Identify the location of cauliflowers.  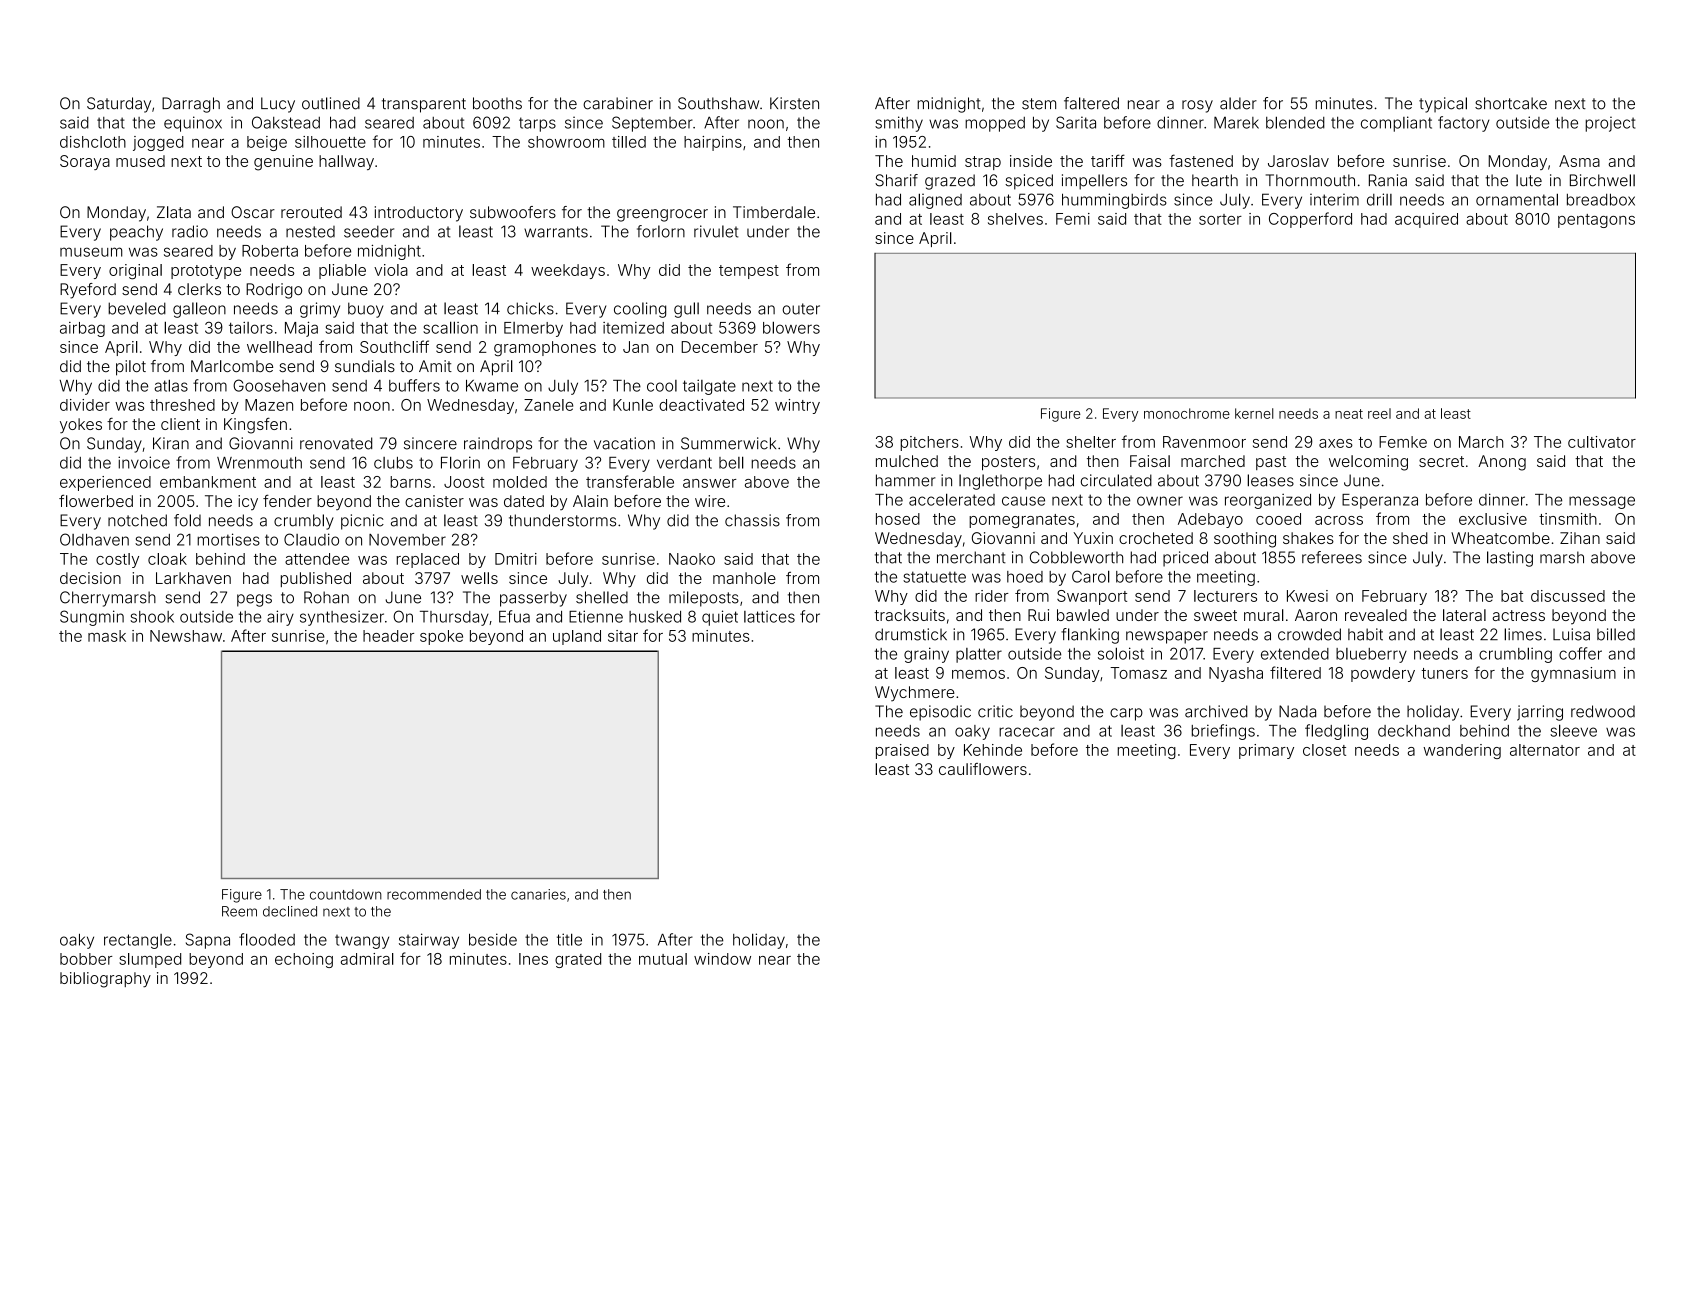
(983, 769).
